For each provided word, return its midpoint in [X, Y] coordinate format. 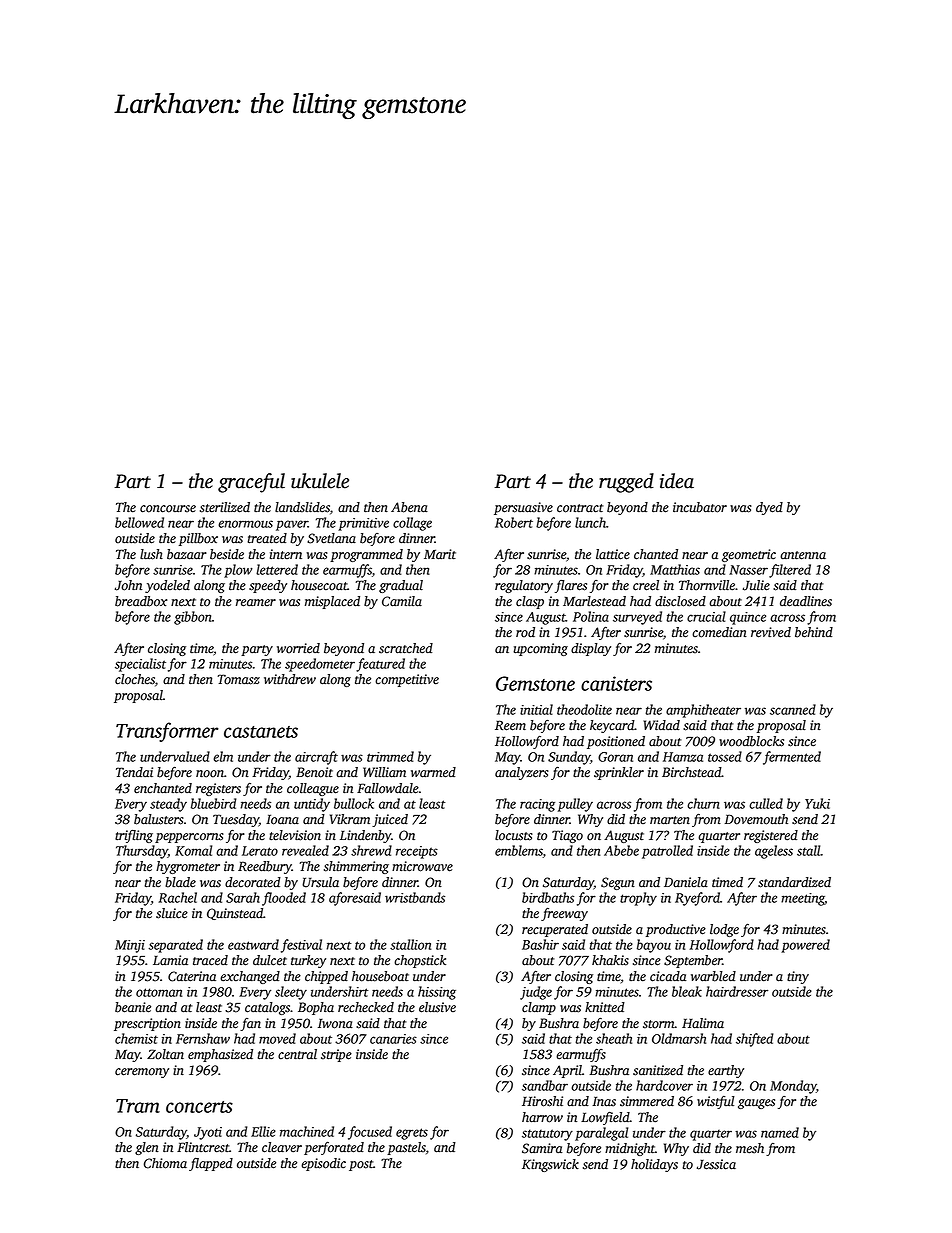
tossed [725, 756]
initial [536, 709]
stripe [336, 1055]
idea [677, 481]
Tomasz [239, 679]
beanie [133, 1007]
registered [771, 836]
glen [147, 1148]
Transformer [167, 732]
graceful [251, 483]
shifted [755, 1040]
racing [537, 805]
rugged [626, 483]
